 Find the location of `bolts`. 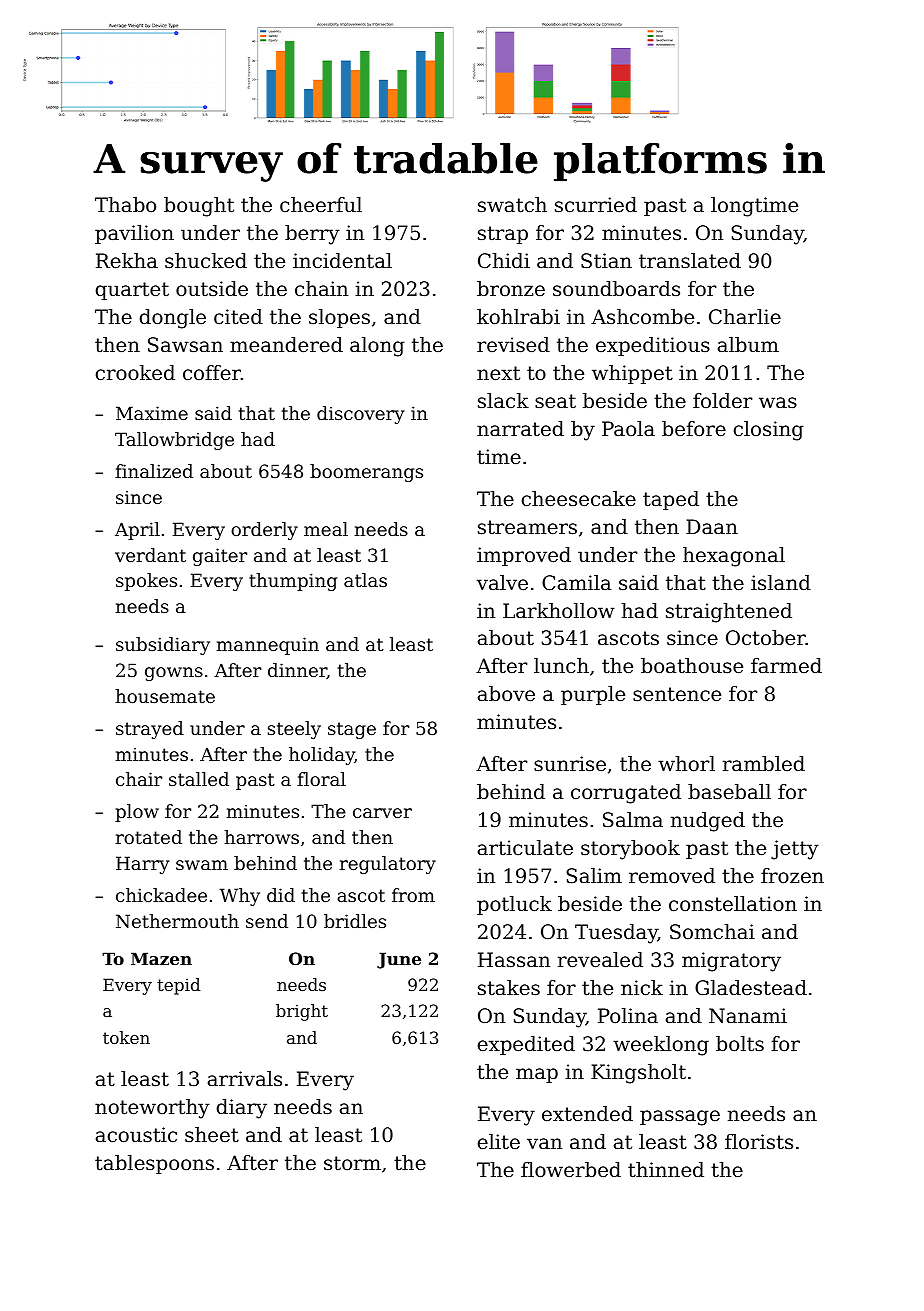

bolts is located at coordinates (740, 1044).
